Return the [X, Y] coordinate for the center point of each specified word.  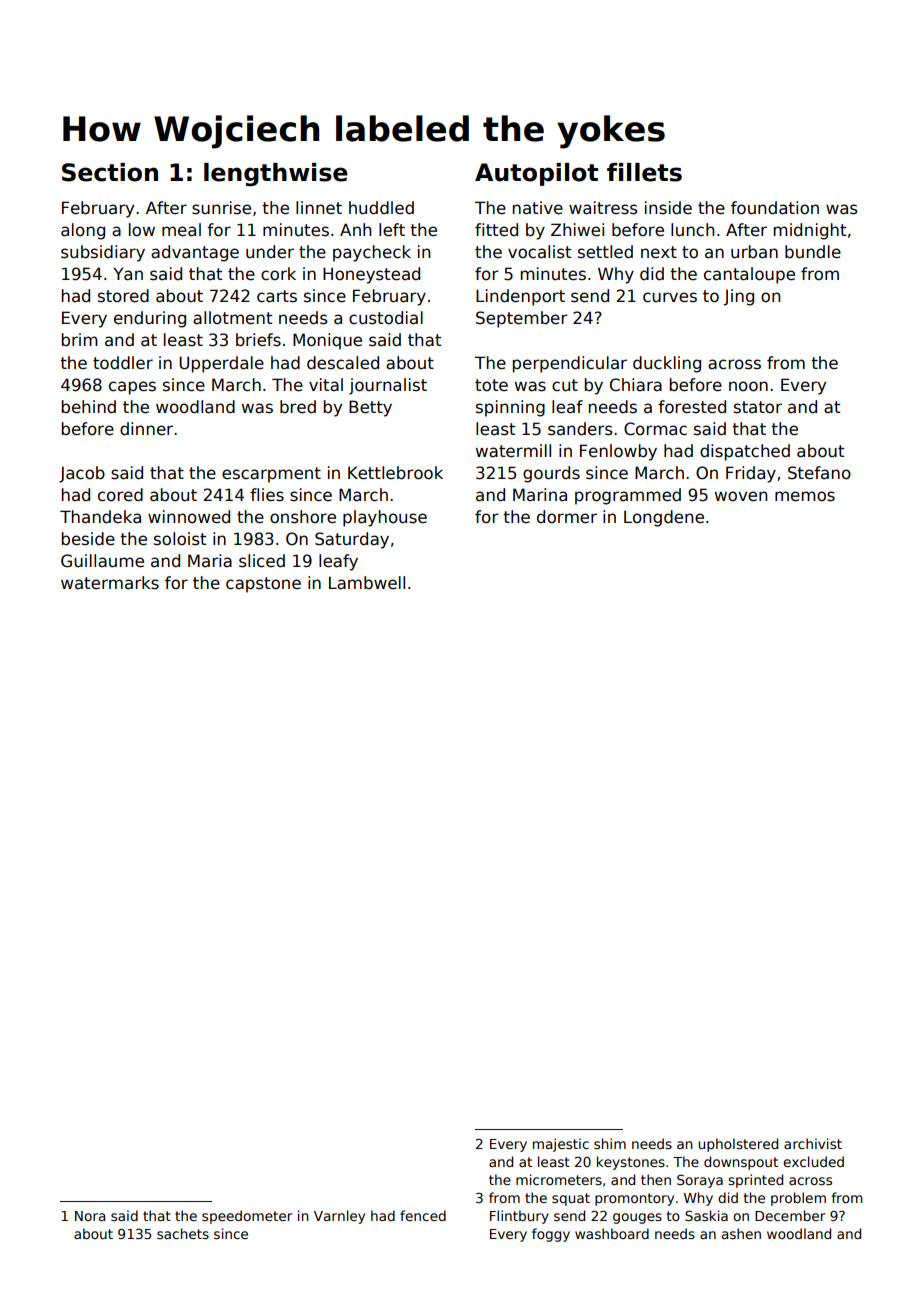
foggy [551, 1235]
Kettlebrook [395, 473]
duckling [667, 364]
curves [670, 297]
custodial [386, 318]
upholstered [738, 1145]
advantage [195, 253]
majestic [561, 1145]
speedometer [247, 1217]
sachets [183, 1233]
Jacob [82, 474]
